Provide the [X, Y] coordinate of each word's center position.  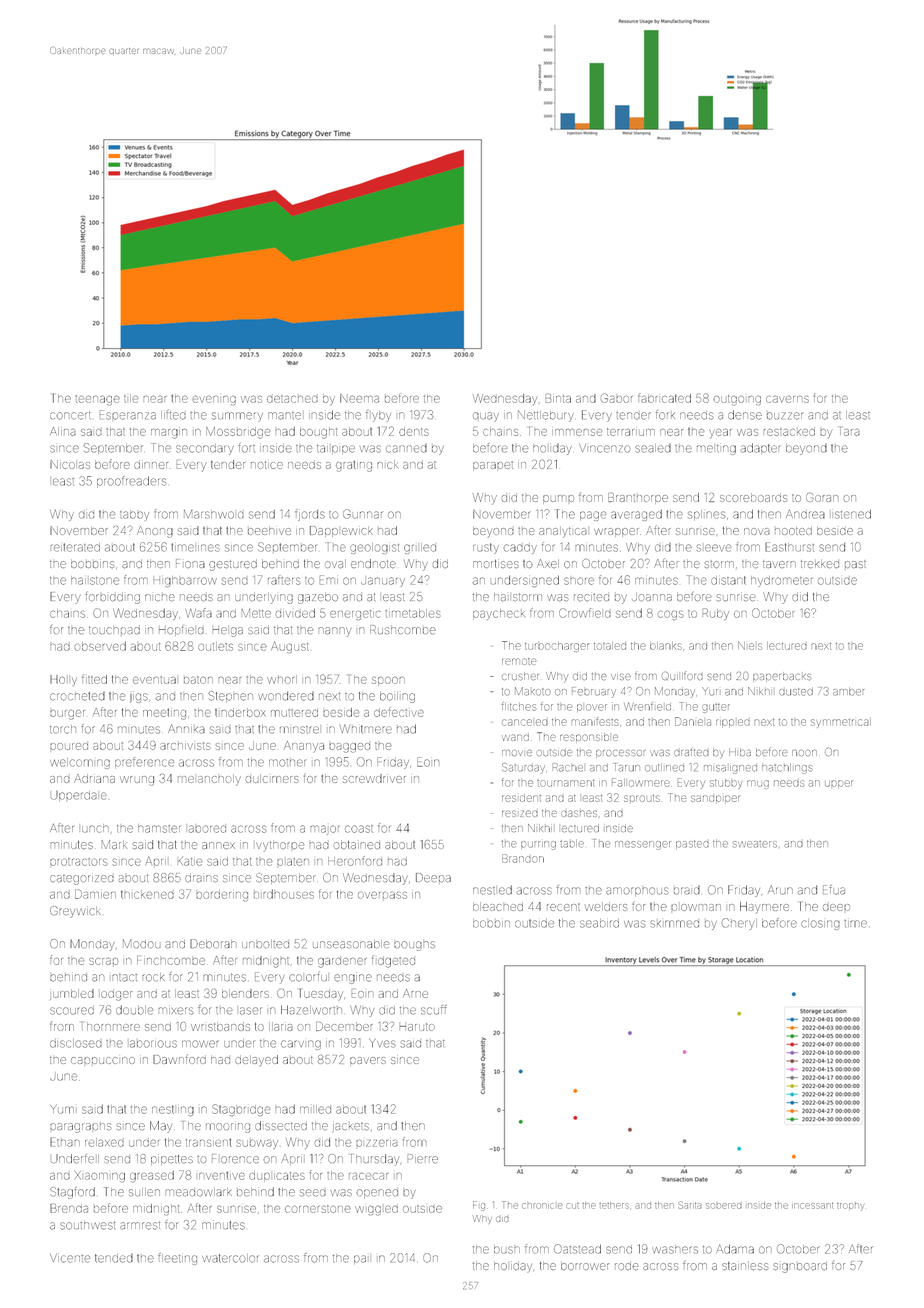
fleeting [177, 1259]
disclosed [76, 1043]
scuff [434, 1010]
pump [558, 499]
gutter [716, 708]
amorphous [637, 891]
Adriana [94, 778]
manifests [595, 721]
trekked [820, 564]
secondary [205, 449]
